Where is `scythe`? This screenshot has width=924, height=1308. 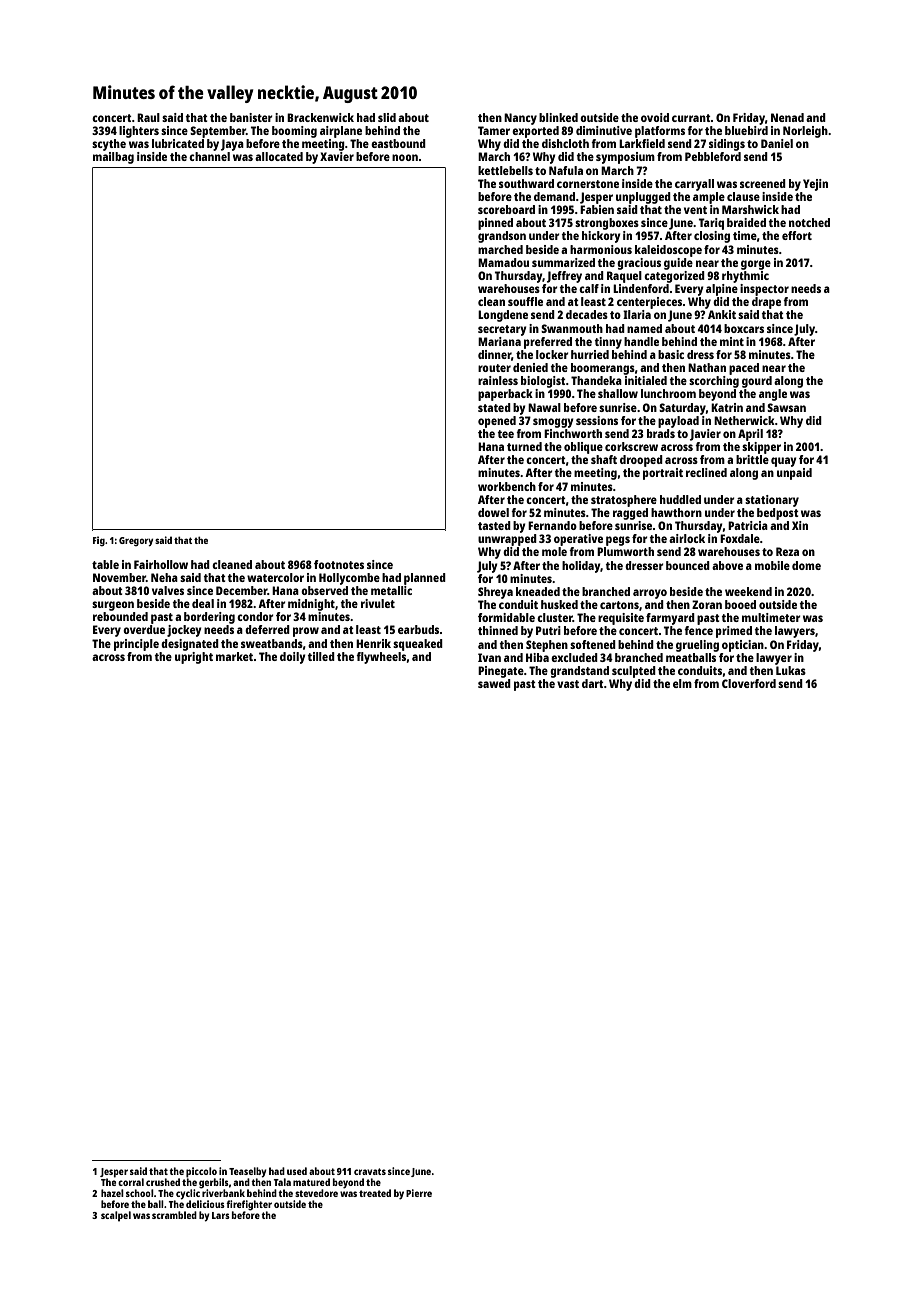
scythe is located at coordinates (109, 145).
